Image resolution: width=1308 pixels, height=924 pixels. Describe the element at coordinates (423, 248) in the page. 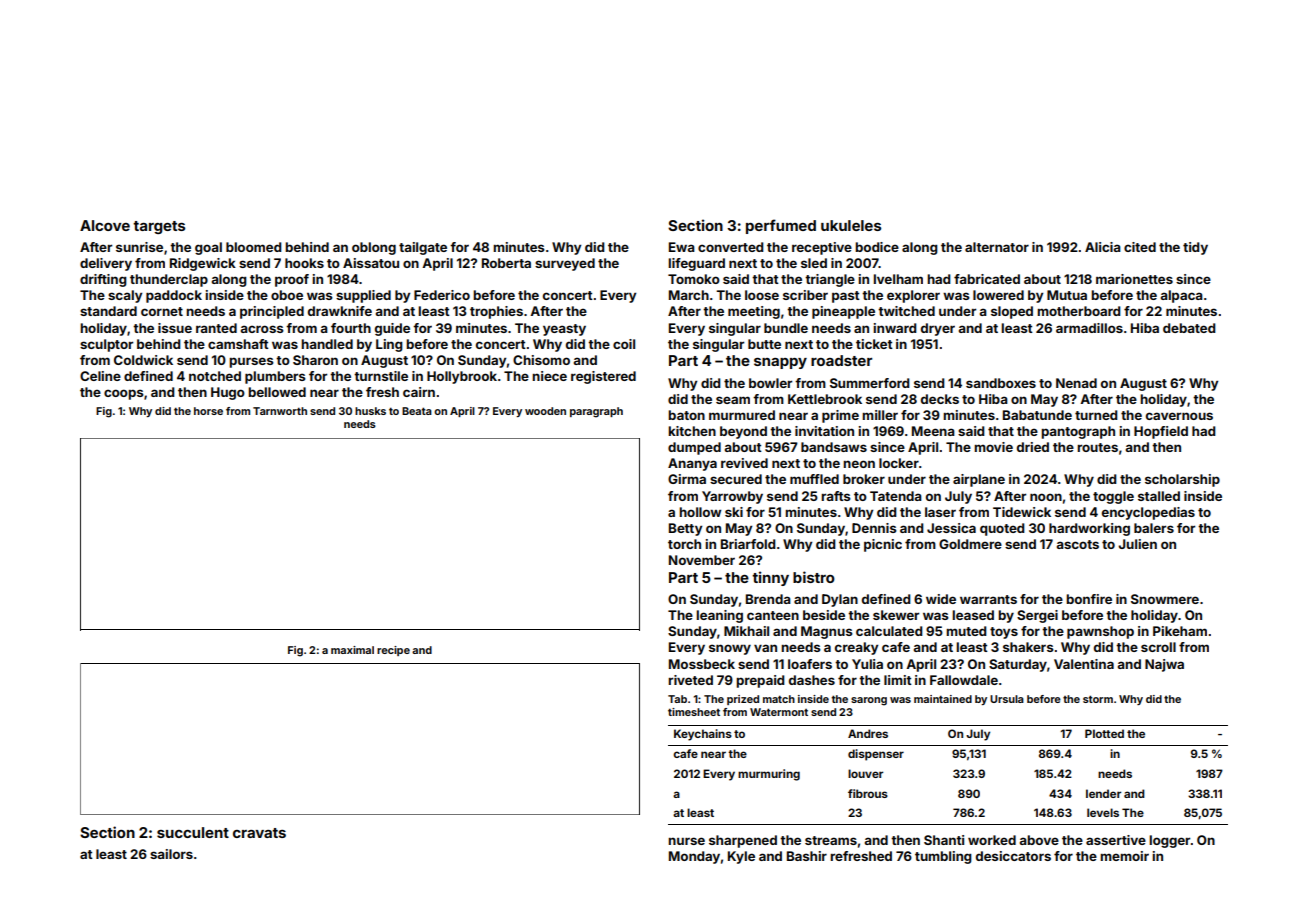

I see `tailgate` at that location.
